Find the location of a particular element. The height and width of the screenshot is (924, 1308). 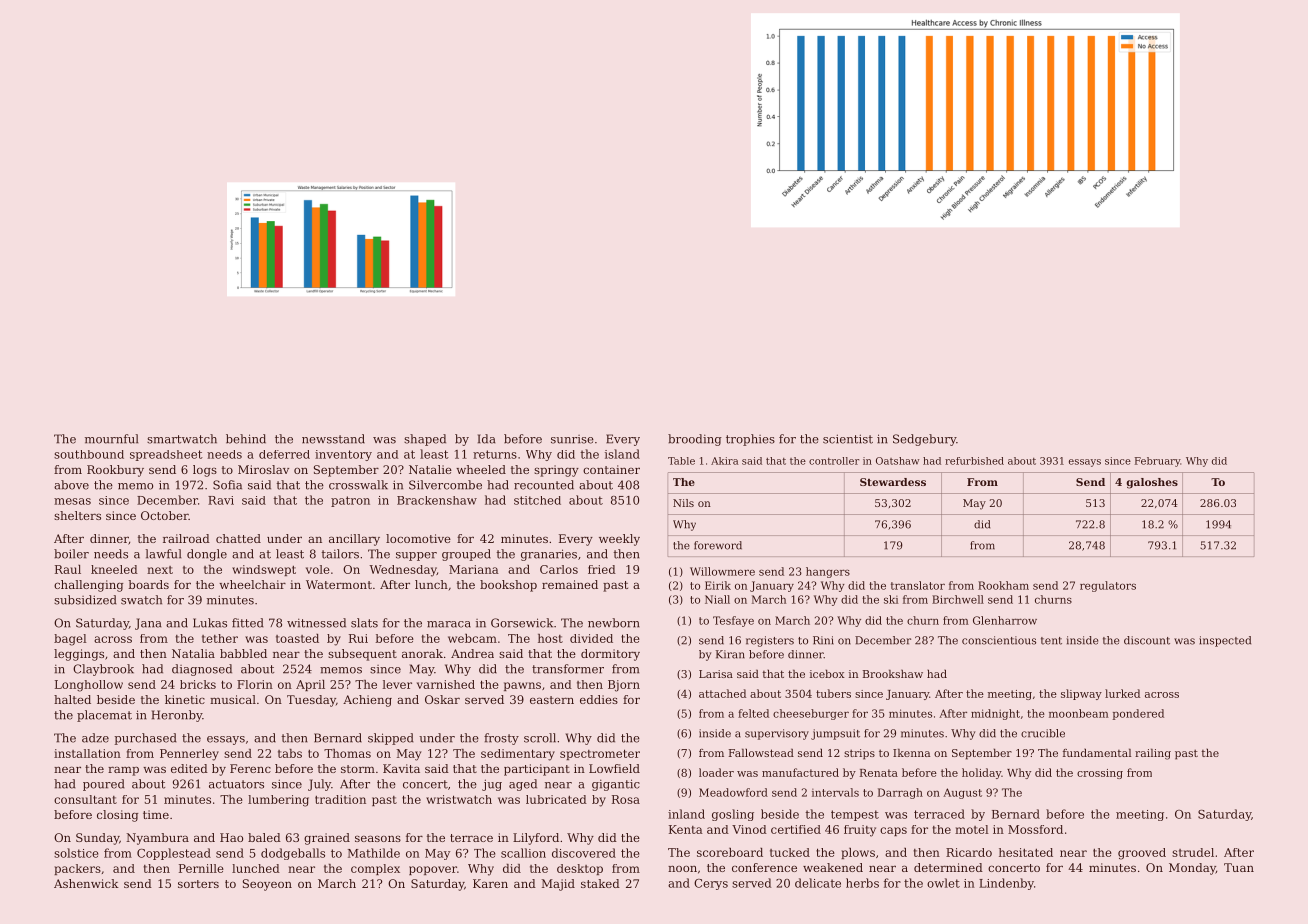

leggings is located at coordinates (79, 655).
